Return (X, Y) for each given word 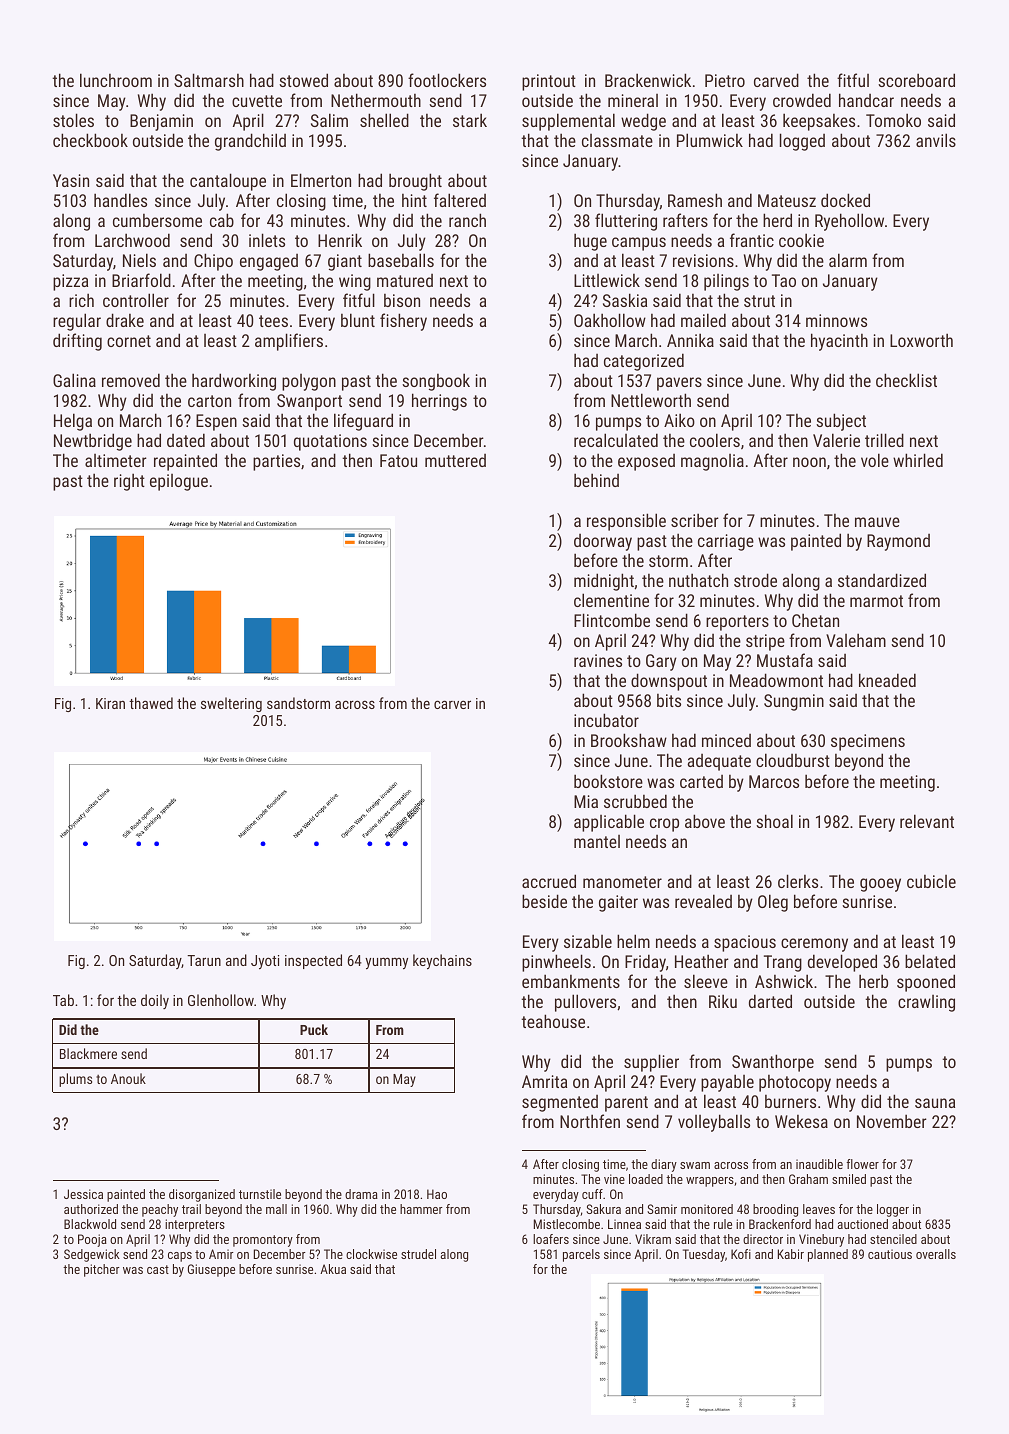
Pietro (725, 80)
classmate (617, 140)
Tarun (204, 960)
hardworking (234, 382)
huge (590, 242)
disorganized (202, 1195)
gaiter (618, 903)
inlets (267, 240)
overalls (936, 1254)
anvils (936, 140)
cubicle (931, 881)
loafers (551, 1239)
